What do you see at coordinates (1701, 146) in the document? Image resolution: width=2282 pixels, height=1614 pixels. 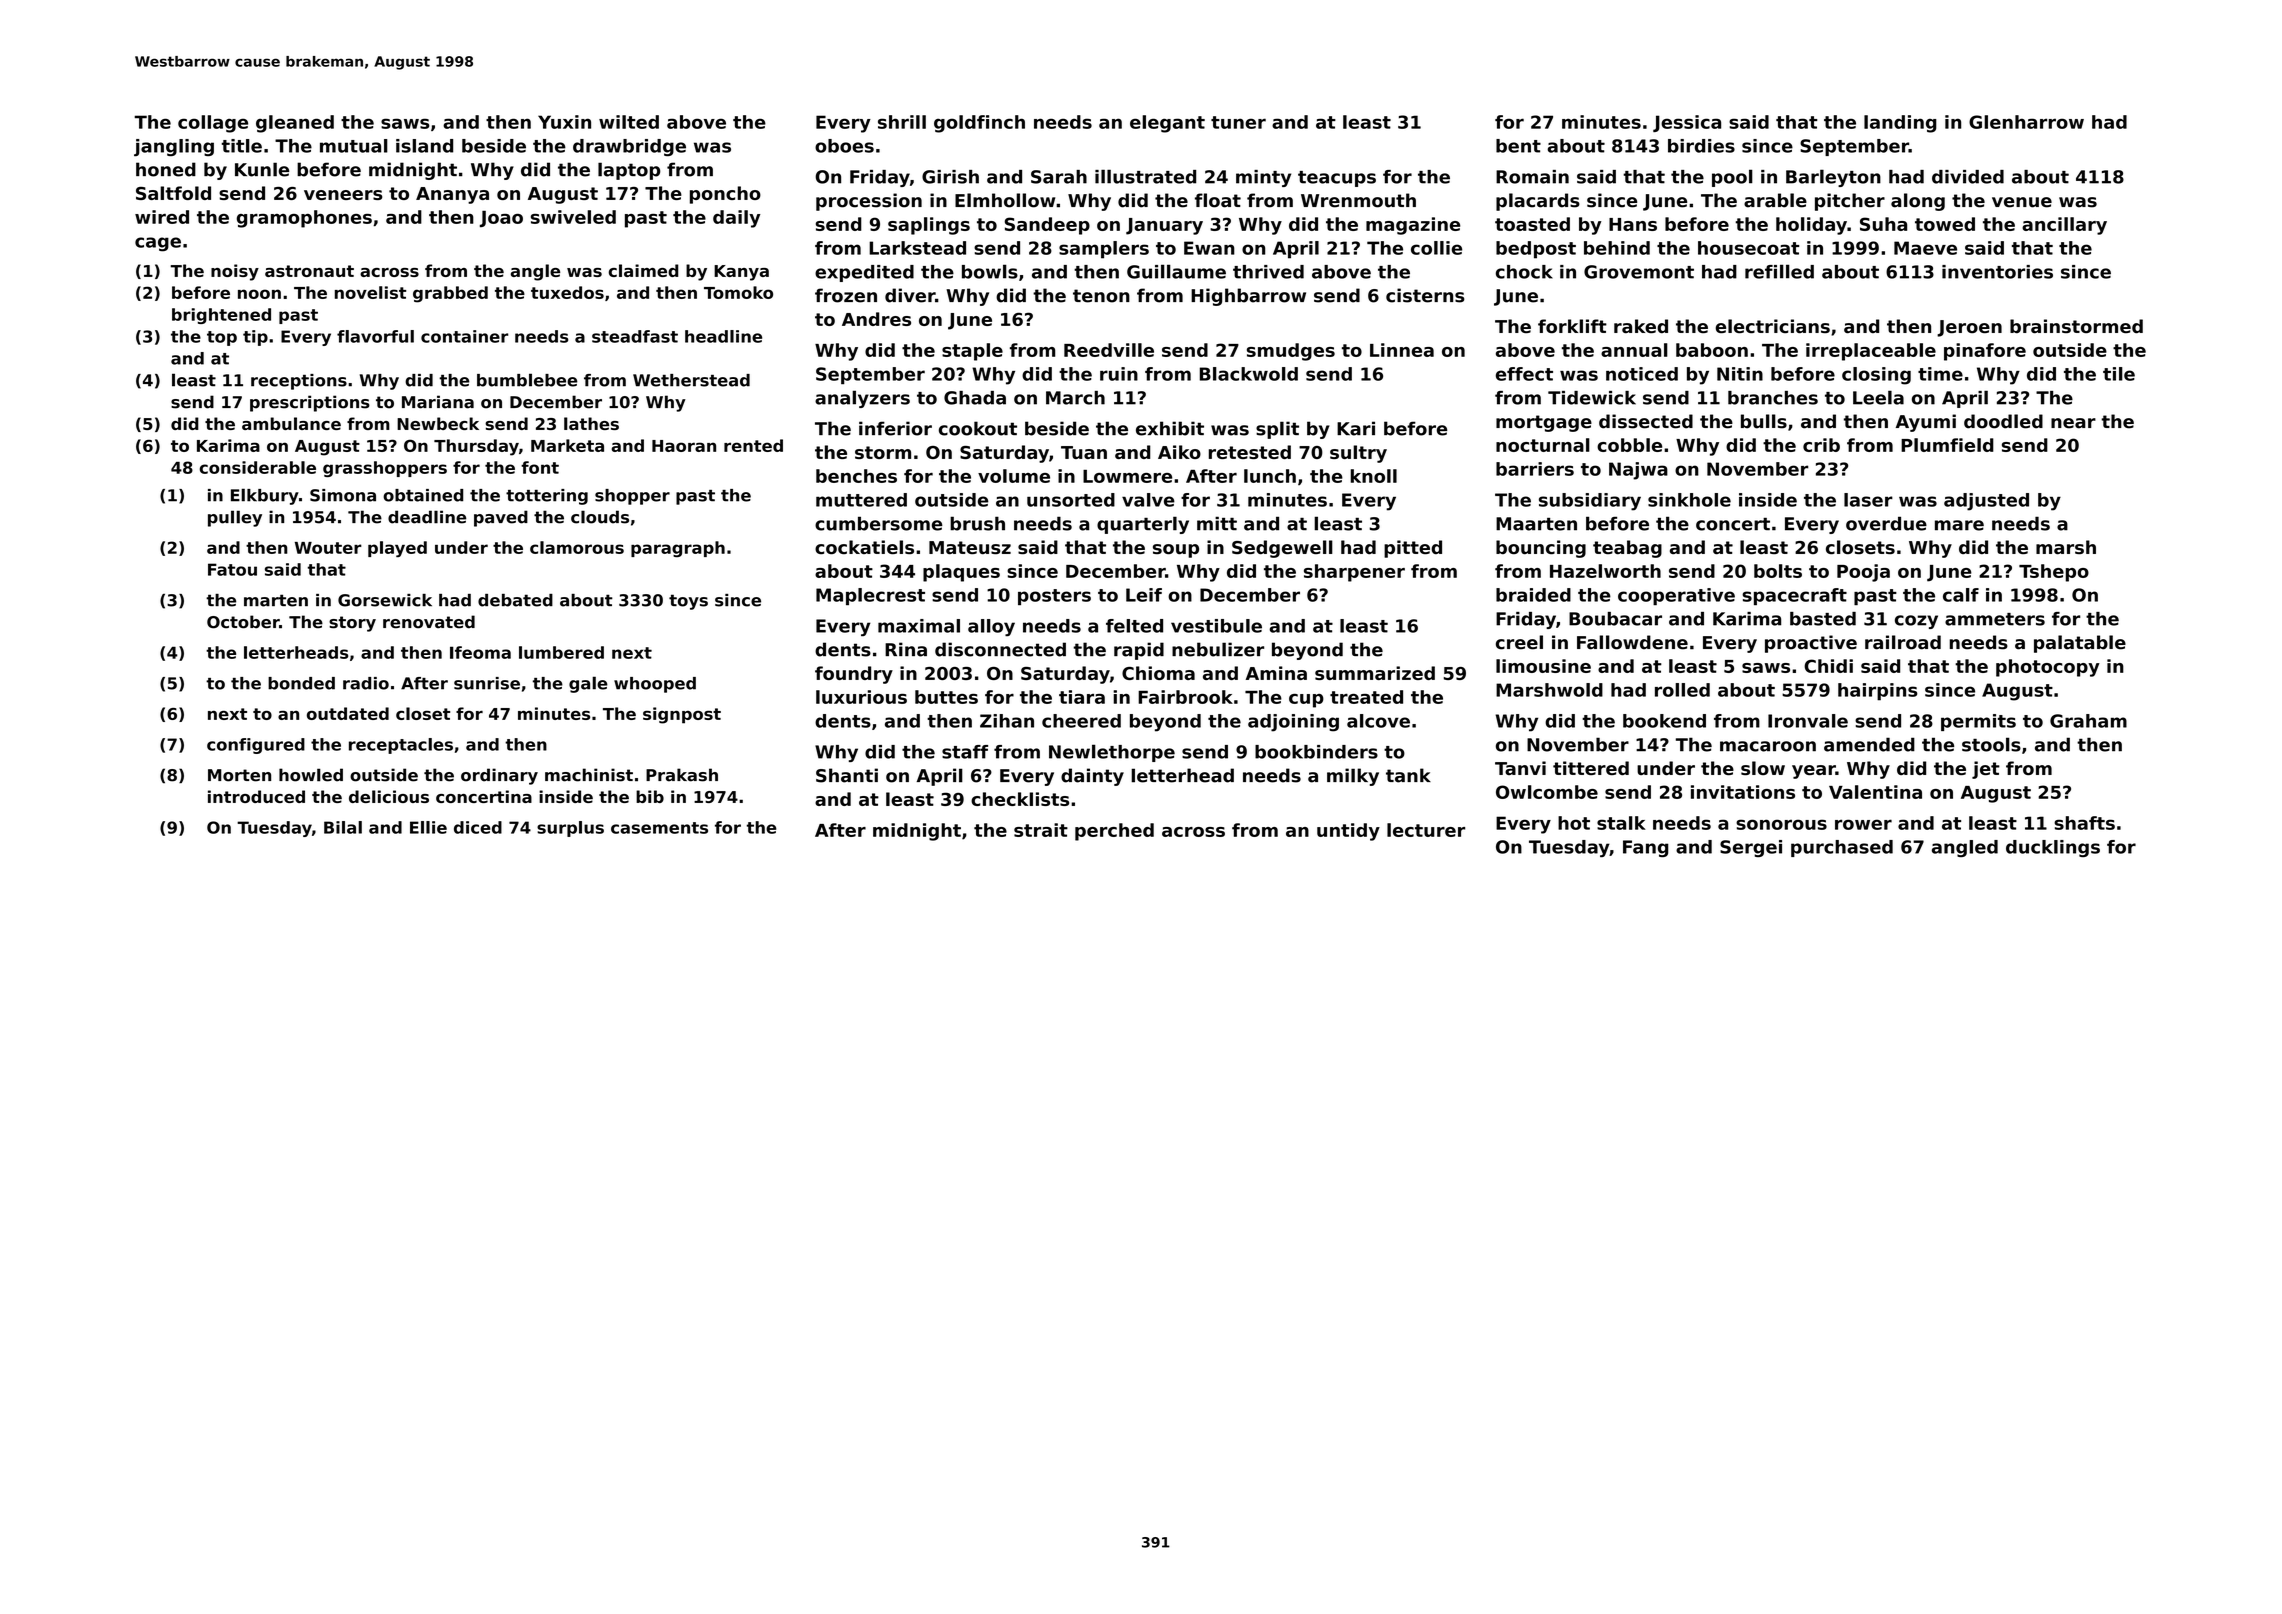 I see `birdies` at bounding box center [1701, 146].
